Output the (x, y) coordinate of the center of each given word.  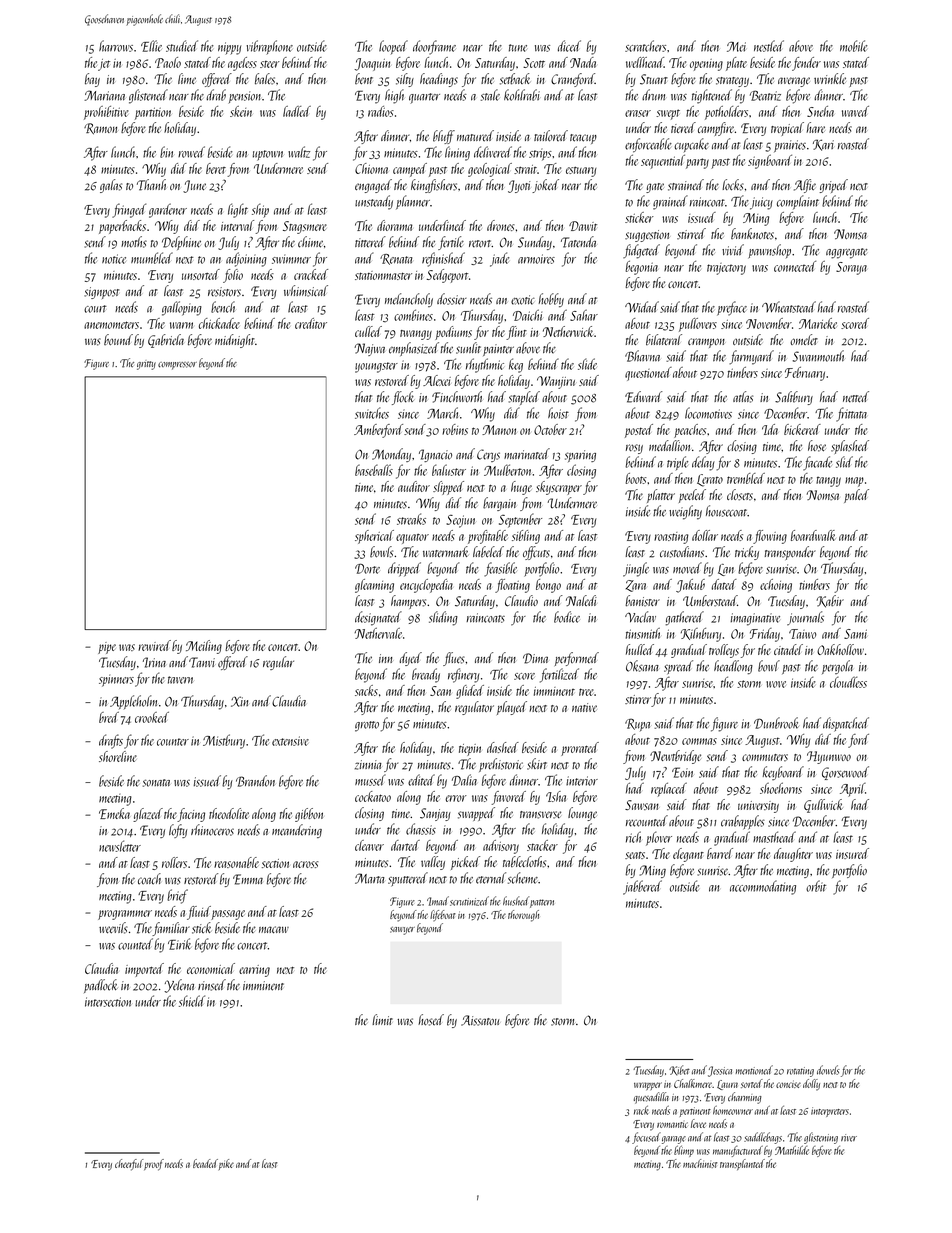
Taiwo (803, 634)
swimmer (291, 259)
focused (646, 1138)
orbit (816, 886)
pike (226, 1164)
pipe (107, 648)
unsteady (374, 202)
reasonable (236, 862)
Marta (369, 878)
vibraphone (269, 47)
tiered (683, 127)
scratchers (645, 46)
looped (393, 47)
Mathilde (792, 1150)
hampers (408, 602)
